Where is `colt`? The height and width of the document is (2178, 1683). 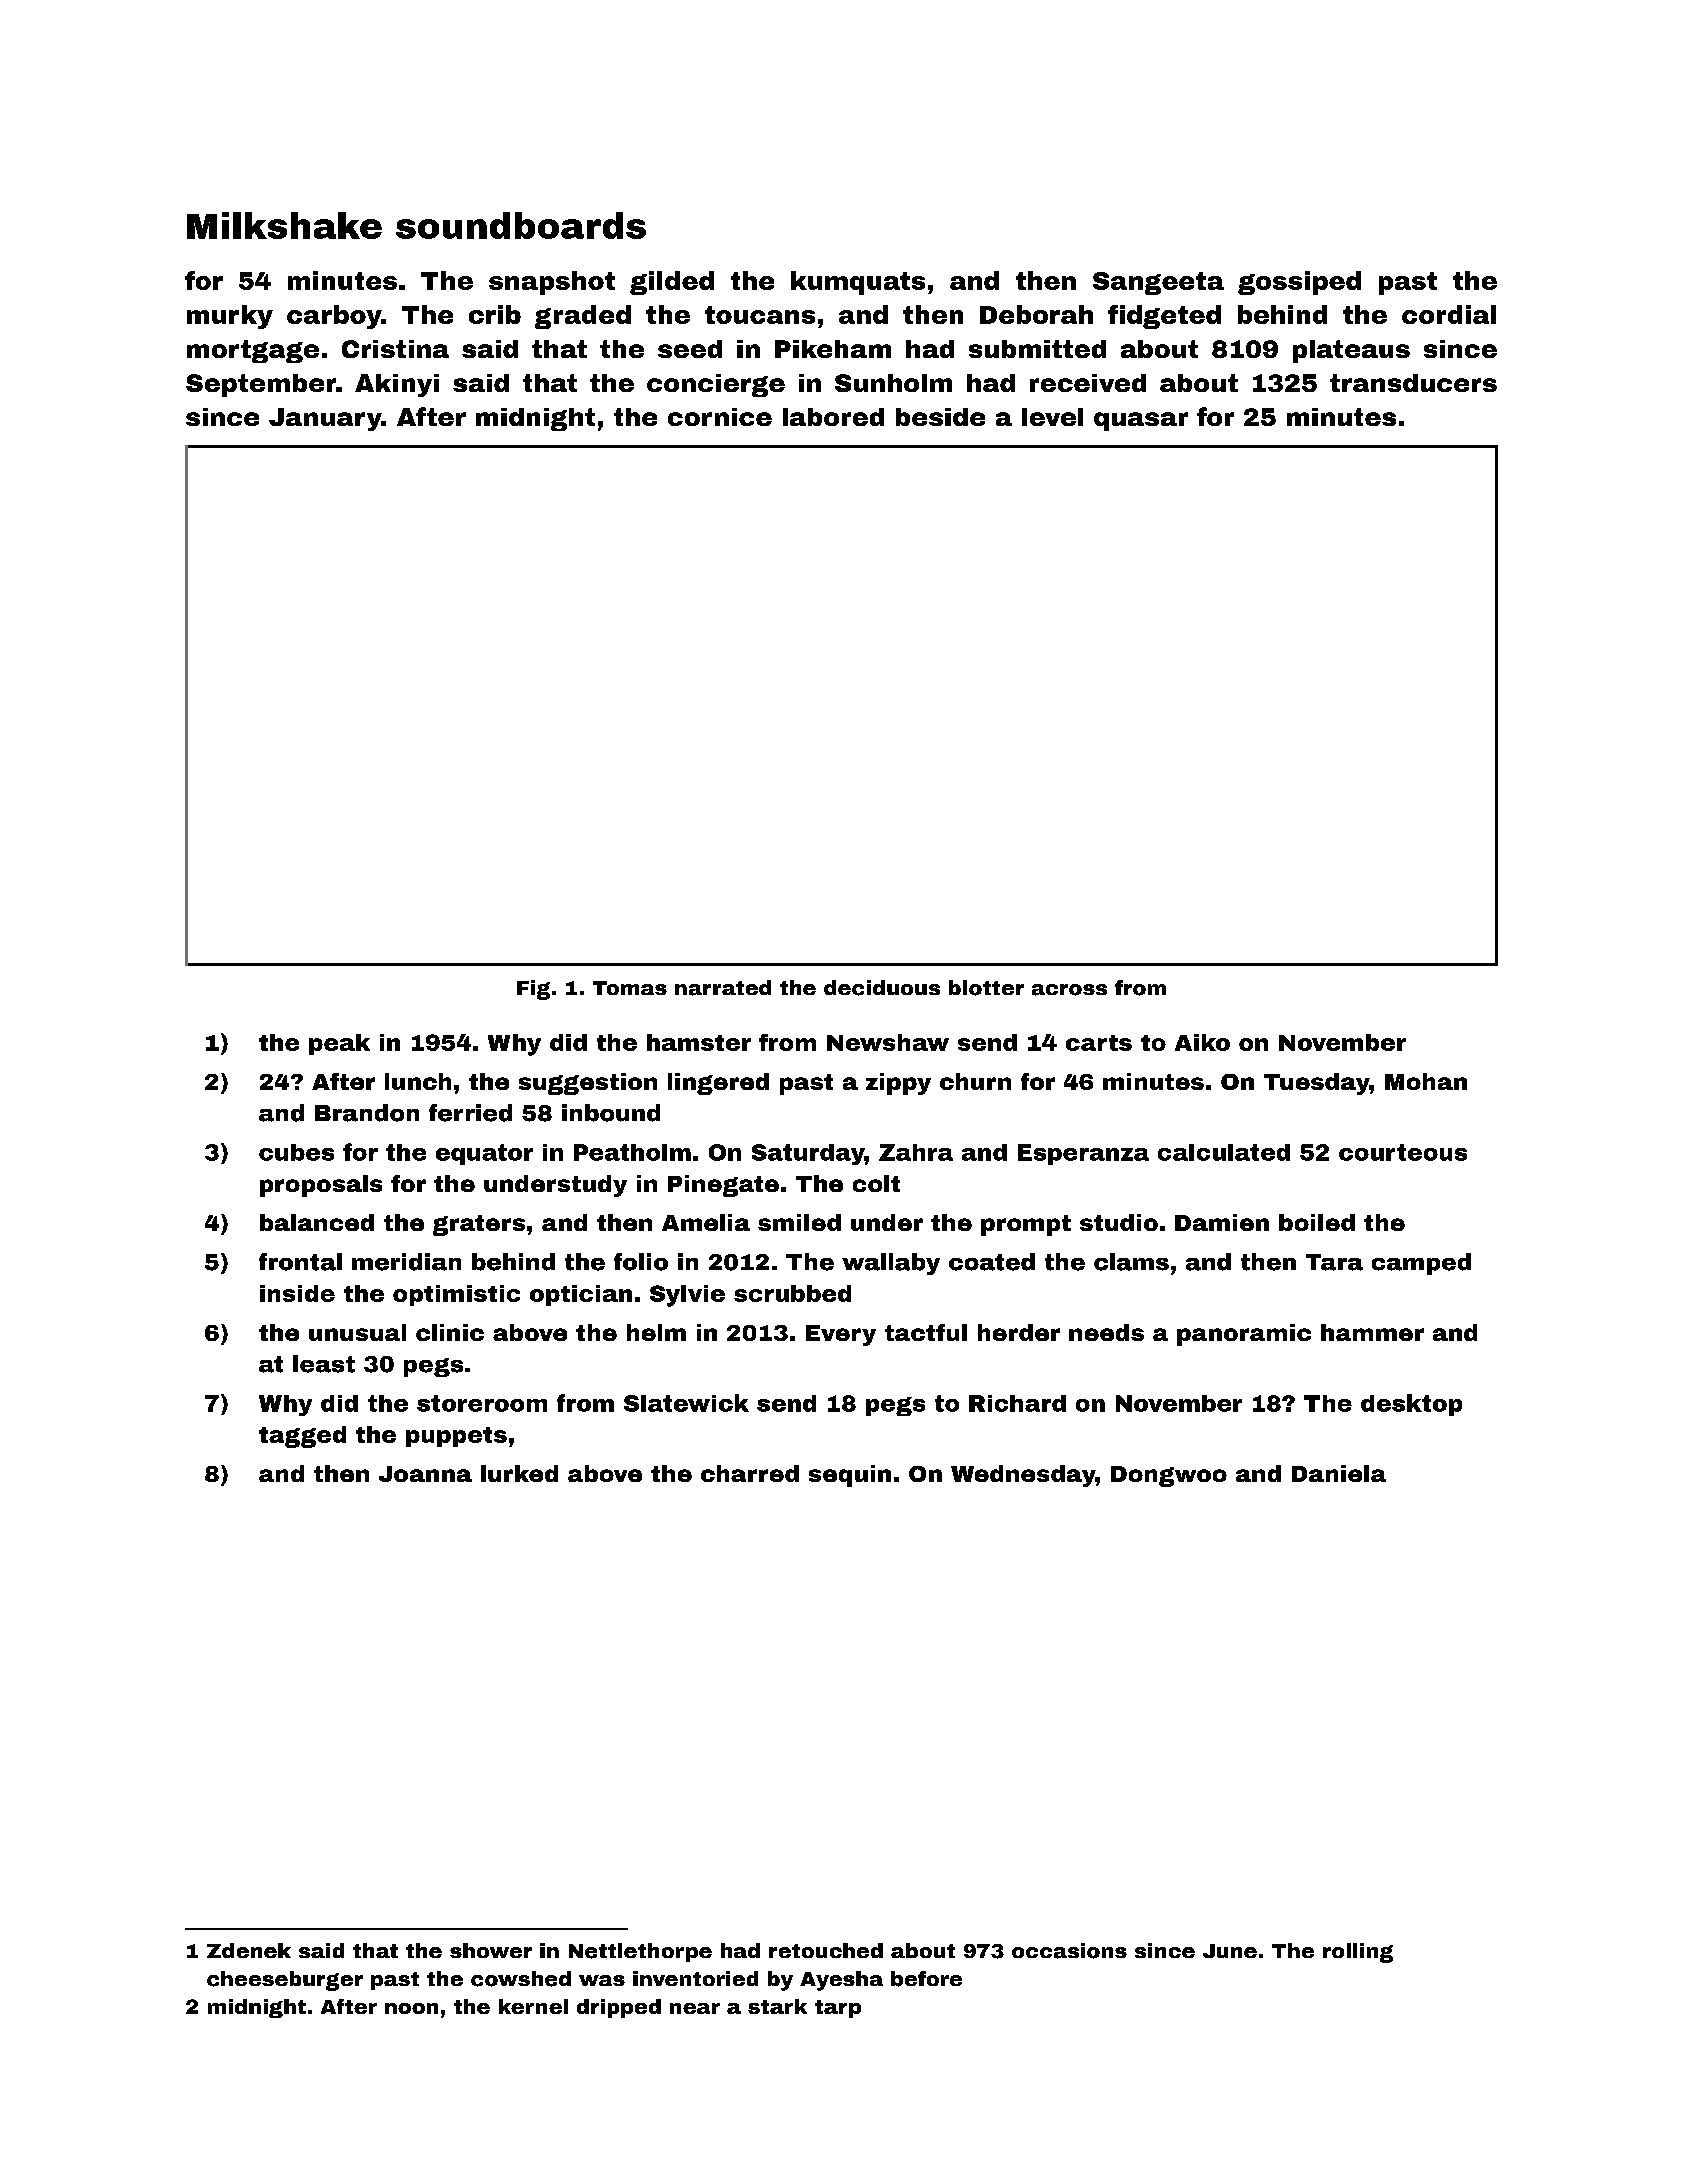 colt is located at coordinates (876, 1183).
